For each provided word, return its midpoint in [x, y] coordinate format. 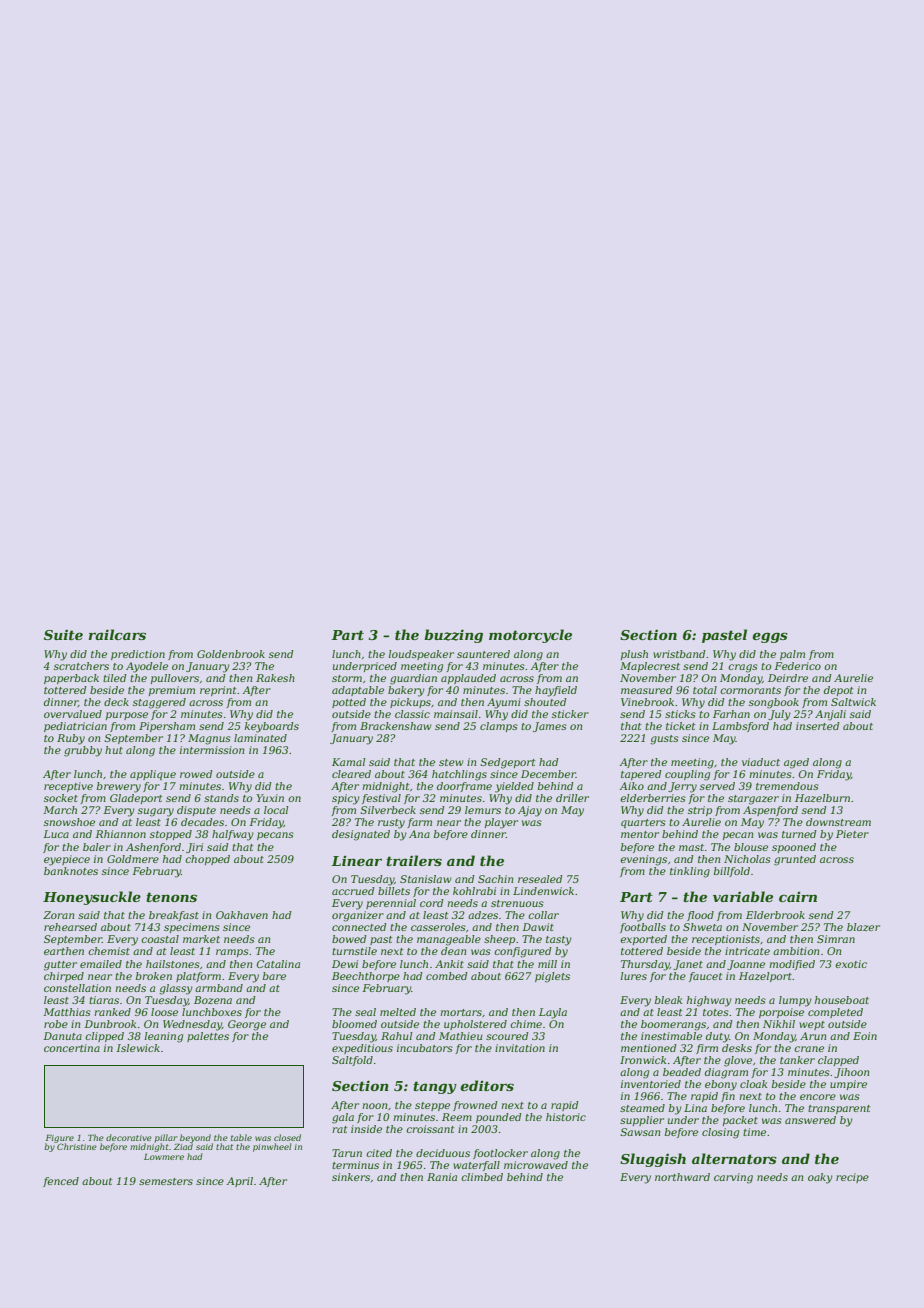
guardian [413, 679]
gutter [60, 966]
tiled [115, 678]
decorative [129, 1137]
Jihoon [851, 1073]
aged [796, 763]
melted [398, 1012]
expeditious [362, 1049]
